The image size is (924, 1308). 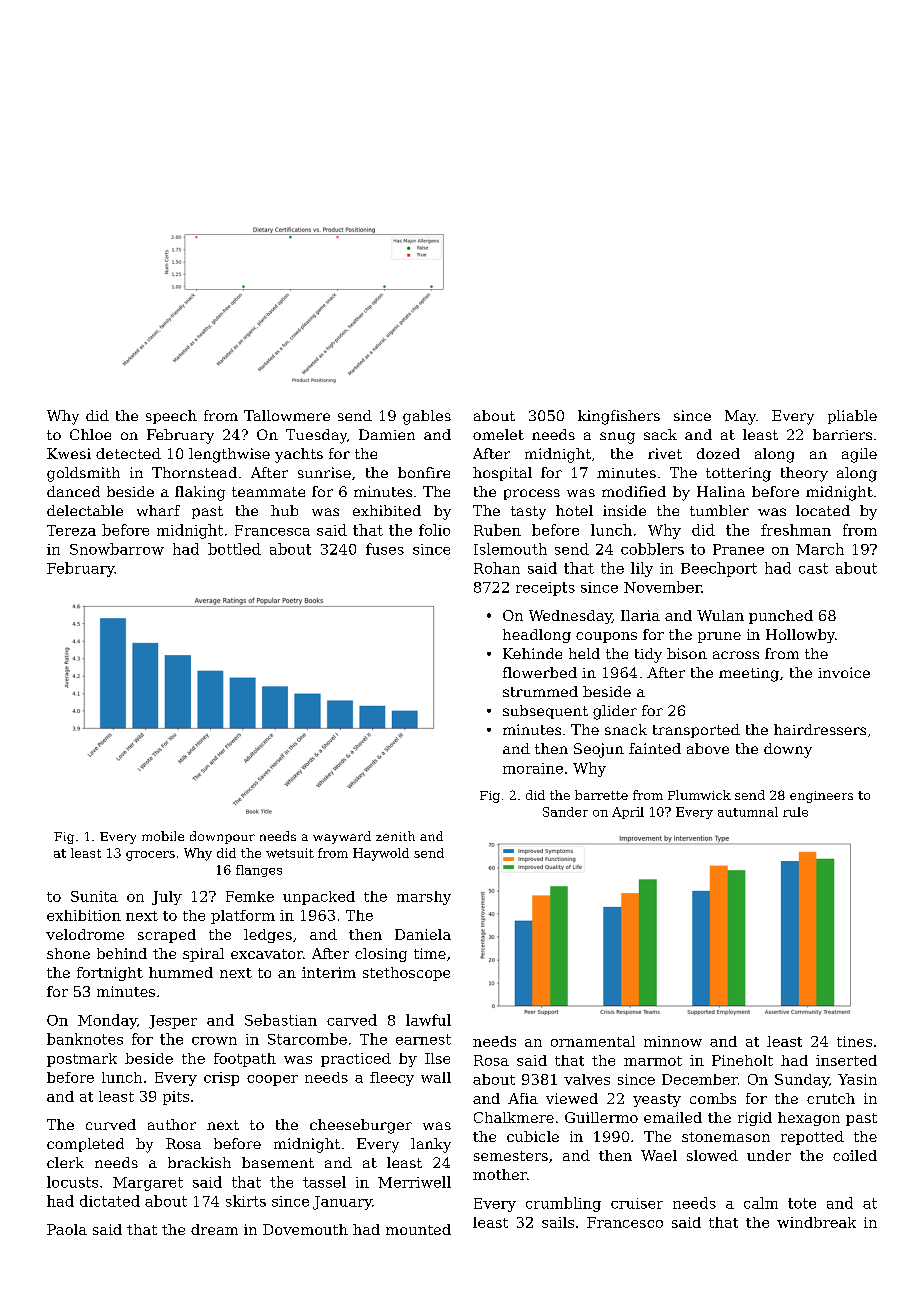 What do you see at coordinates (222, 837) in the screenshot?
I see `downpour` at bounding box center [222, 837].
